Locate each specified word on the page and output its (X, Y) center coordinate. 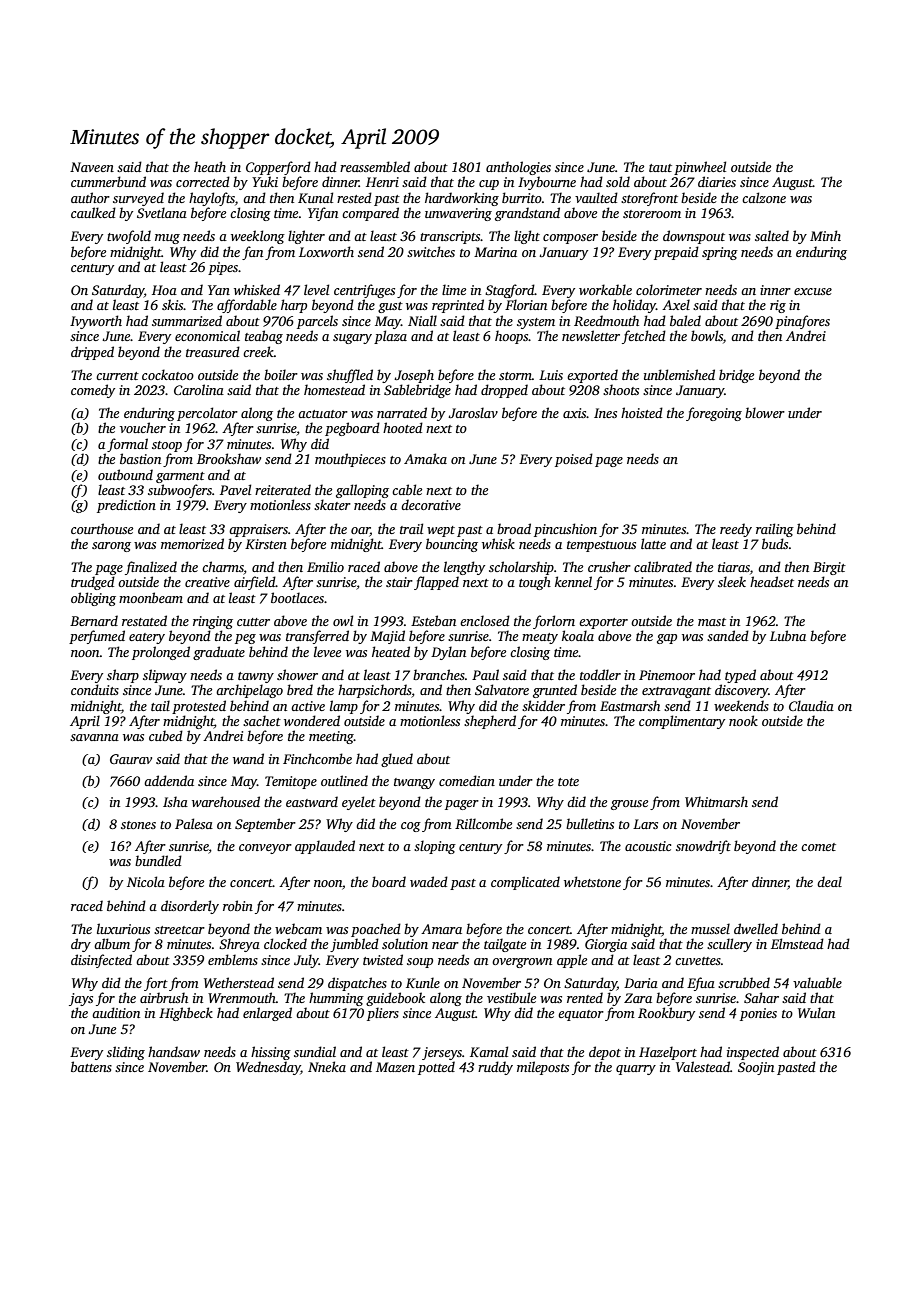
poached (376, 930)
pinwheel (700, 168)
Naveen (92, 167)
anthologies (518, 168)
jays (81, 999)
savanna (94, 737)
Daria (641, 983)
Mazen (395, 1067)
